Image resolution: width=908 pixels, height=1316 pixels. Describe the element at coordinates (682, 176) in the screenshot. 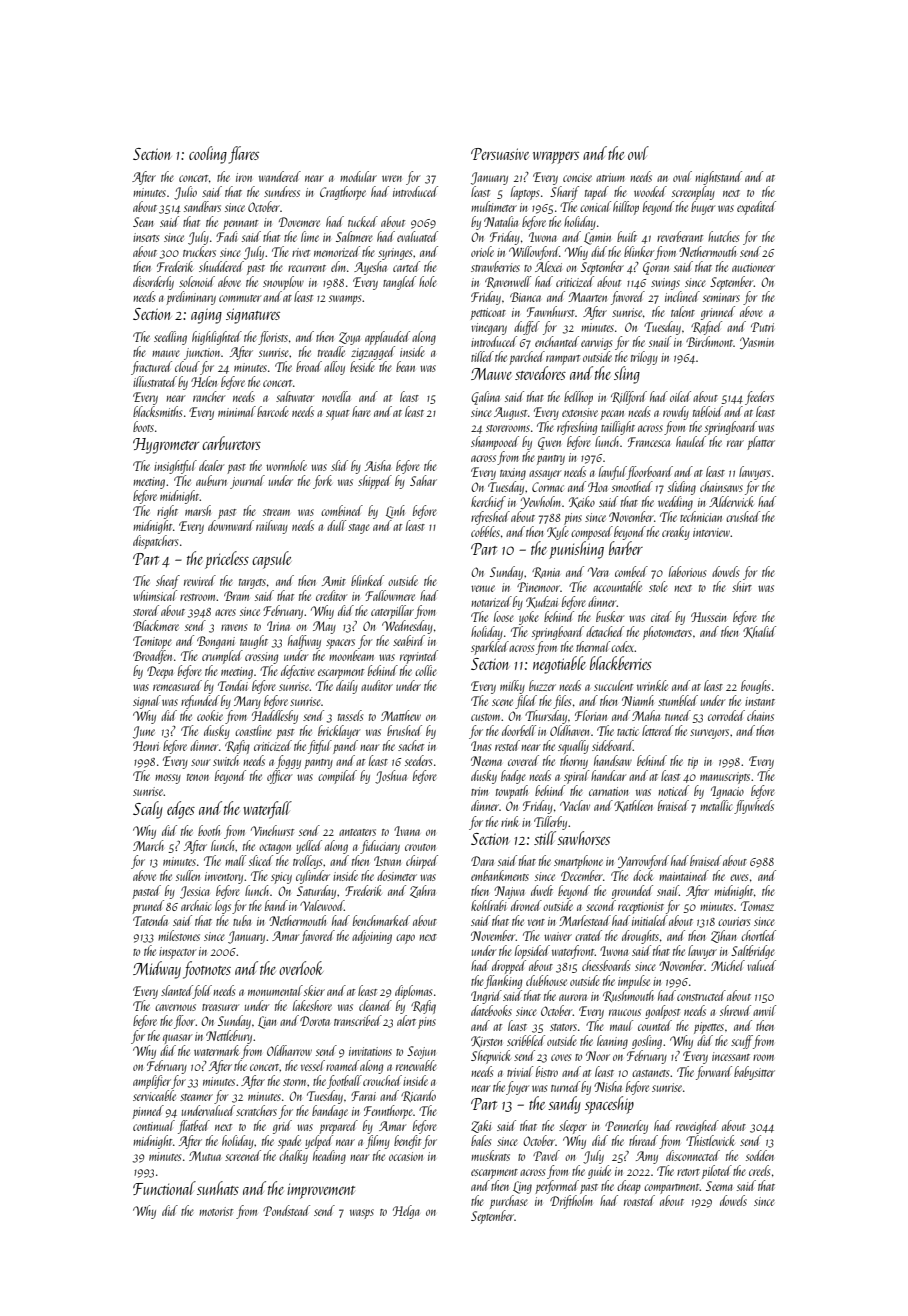

I see `oval` at that location.
